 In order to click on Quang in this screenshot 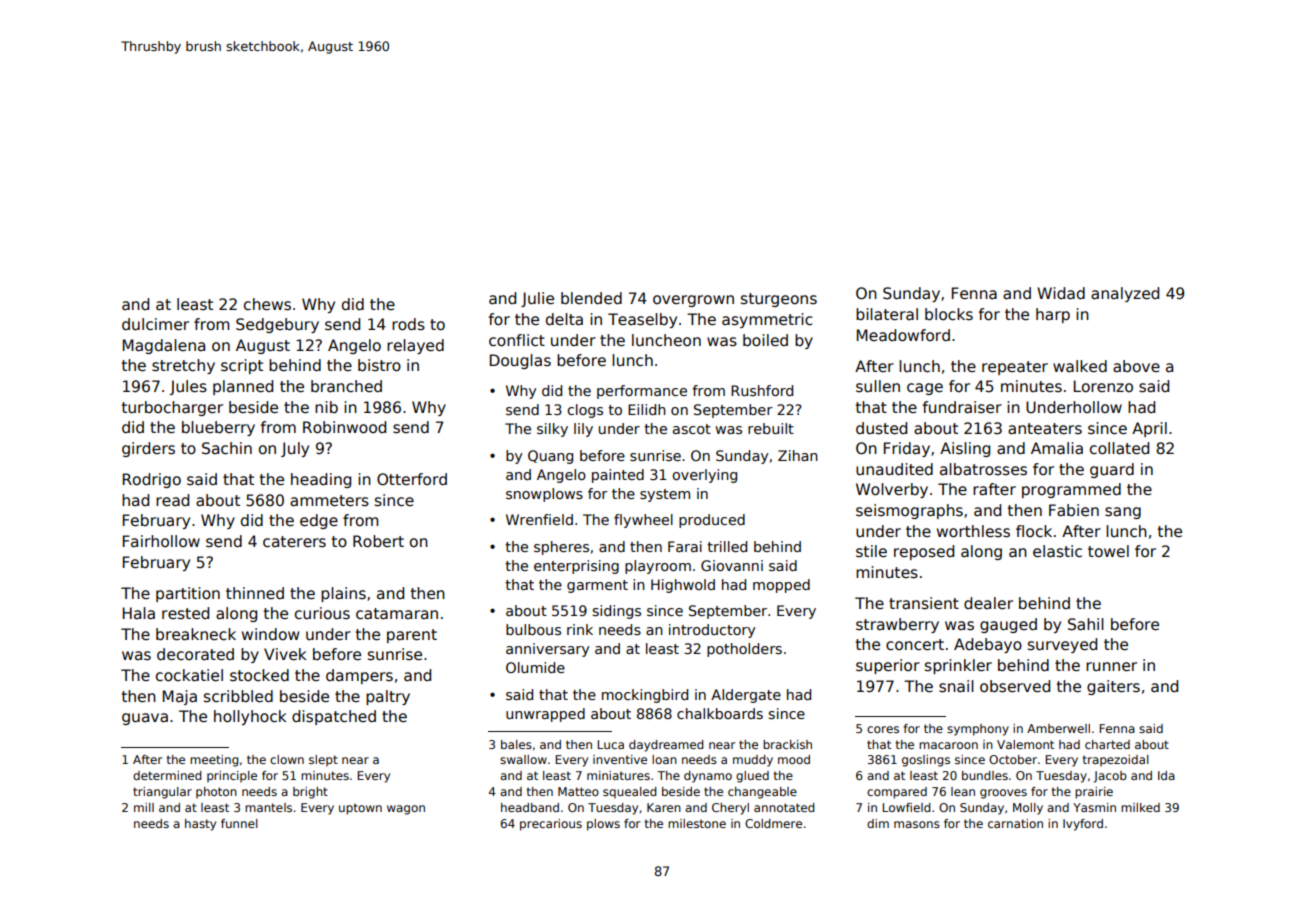, I will do `click(550, 457)`.
